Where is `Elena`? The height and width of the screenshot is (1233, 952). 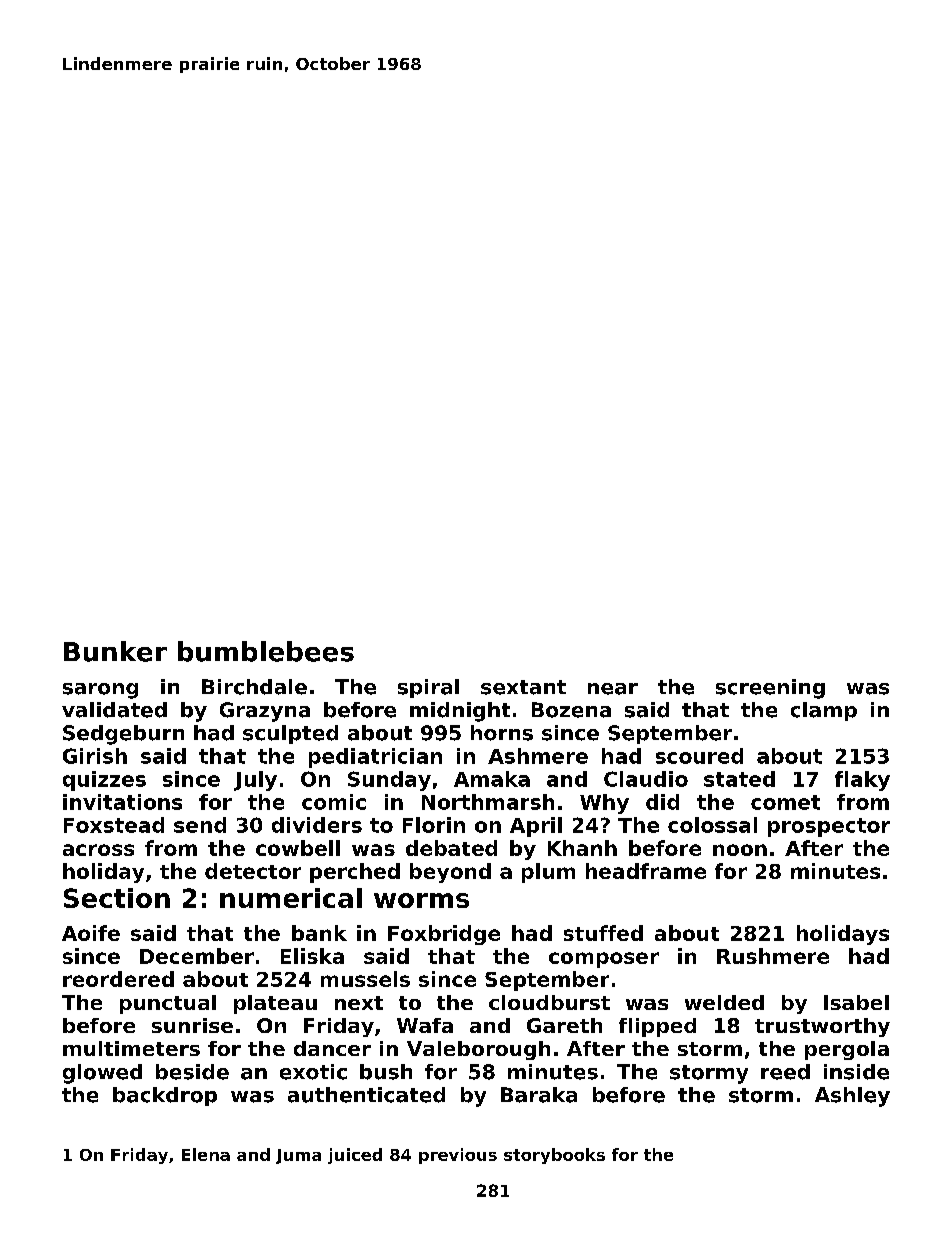
Elena is located at coordinates (206, 1154).
